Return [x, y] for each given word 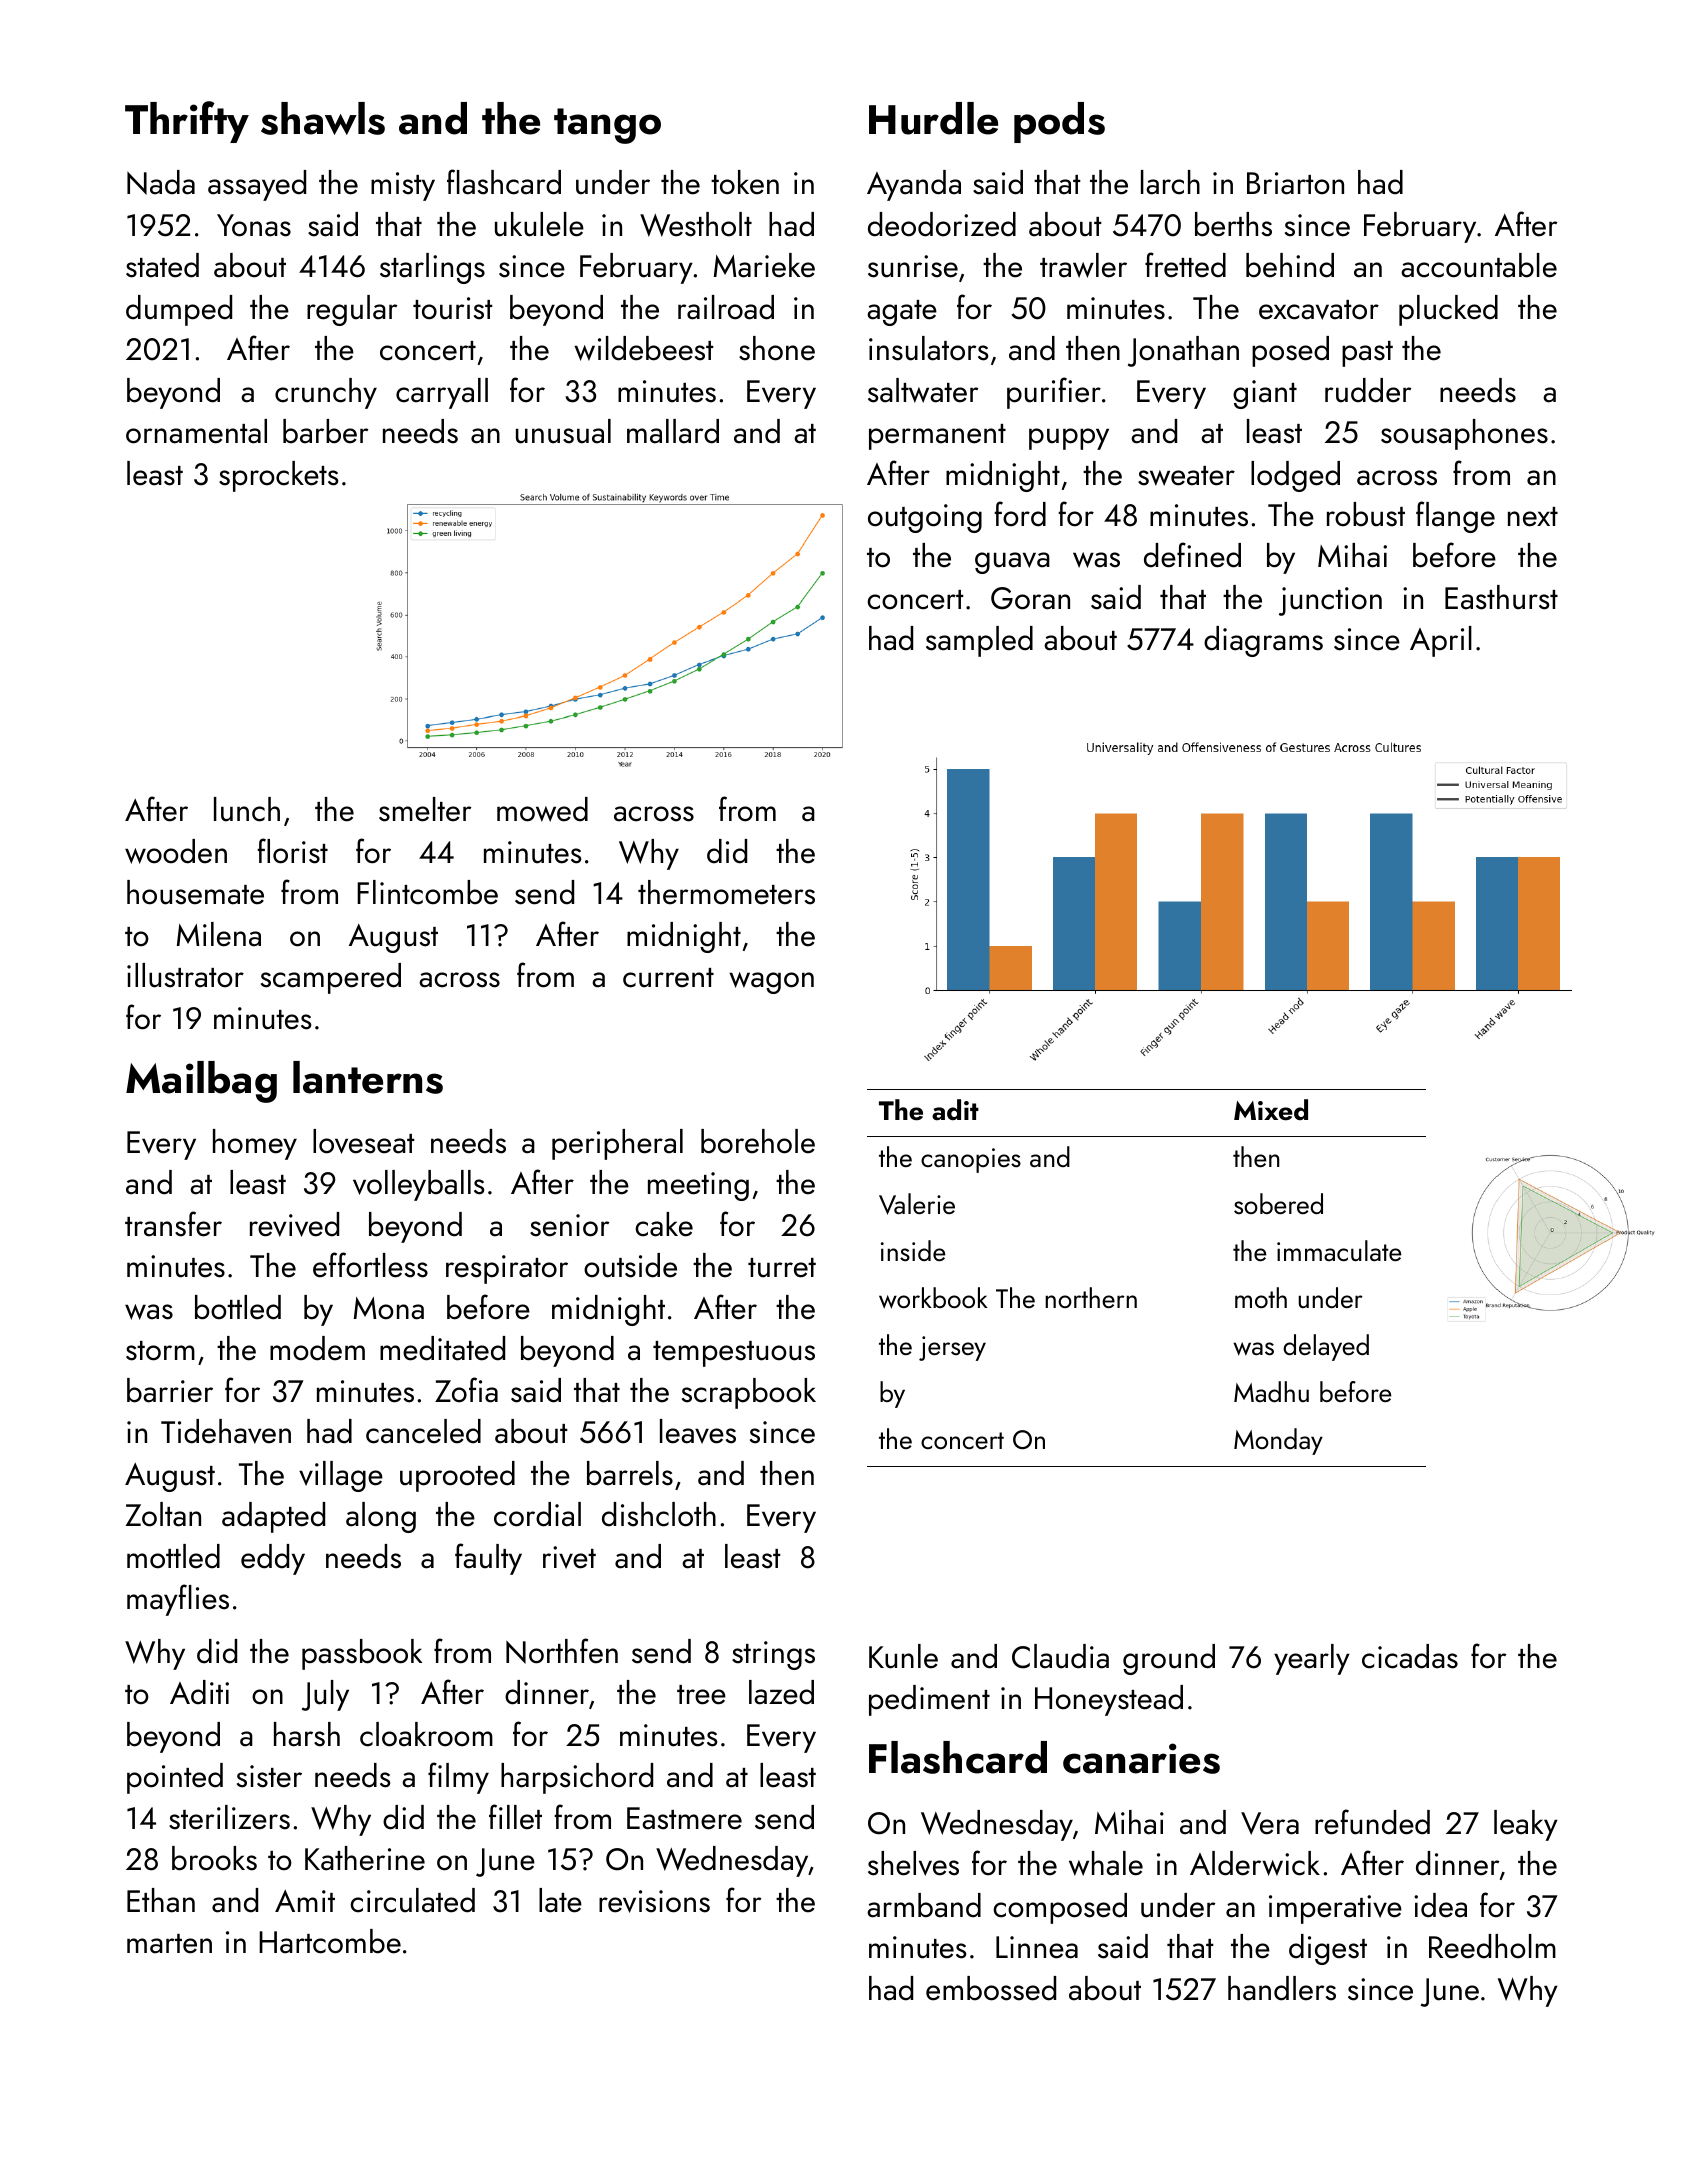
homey [255, 1144]
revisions [654, 1901]
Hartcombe [330, 1941]
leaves [698, 1431]
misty [403, 186]
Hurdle [933, 118]
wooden [176, 851]
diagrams [1263, 641]
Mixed [1271, 1110]
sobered [1278, 1203]
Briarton [1295, 183]
